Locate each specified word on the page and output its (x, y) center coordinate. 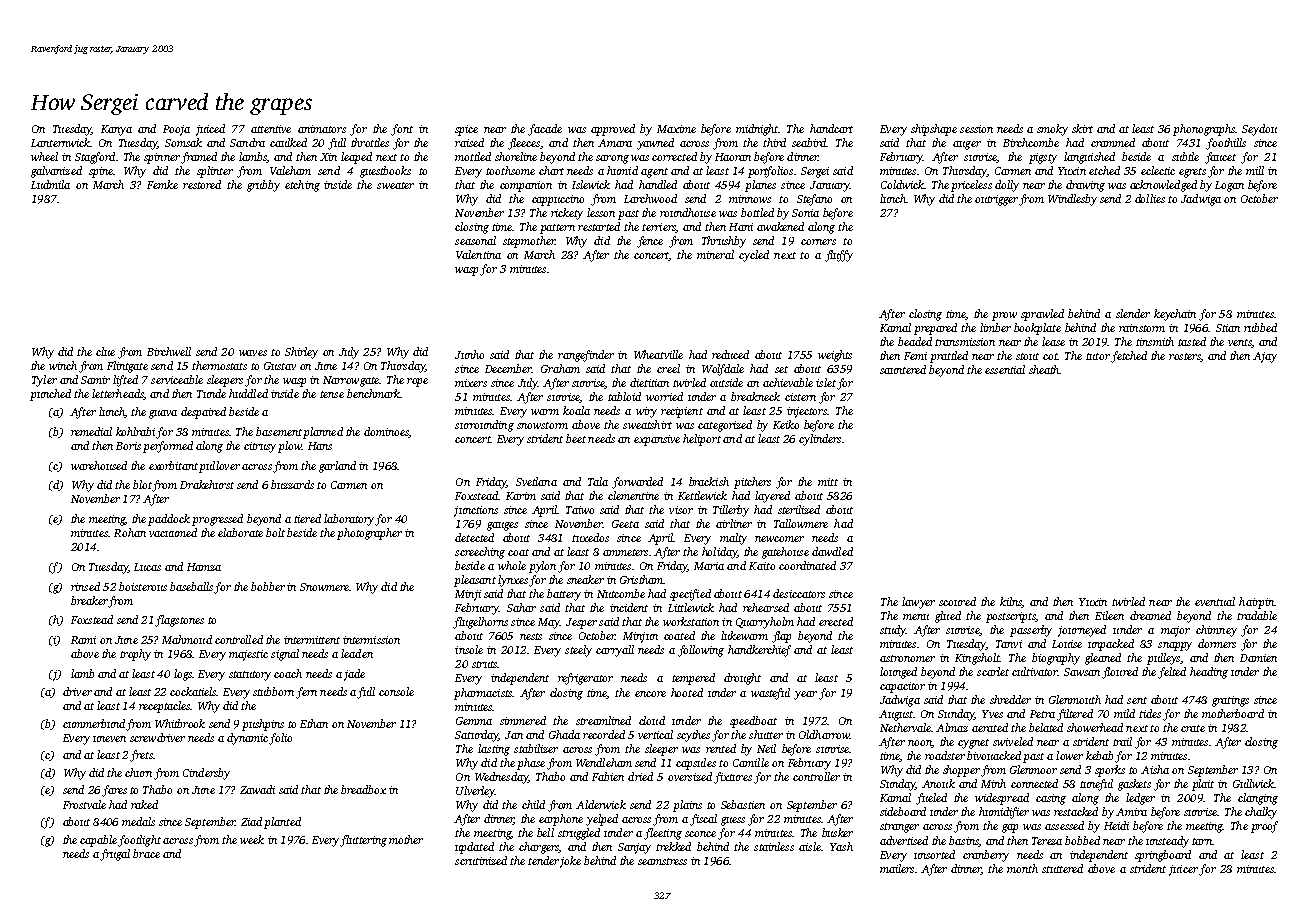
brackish (709, 481)
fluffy (839, 256)
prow (1004, 316)
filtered (1075, 715)
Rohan (130, 532)
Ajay (1265, 357)
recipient (682, 412)
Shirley (301, 353)
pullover (219, 467)
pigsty (1043, 158)
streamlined (603, 720)
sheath (1044, 369)
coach (288, 673)
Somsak (183, 142)
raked (144, 804)
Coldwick (902, 184)
